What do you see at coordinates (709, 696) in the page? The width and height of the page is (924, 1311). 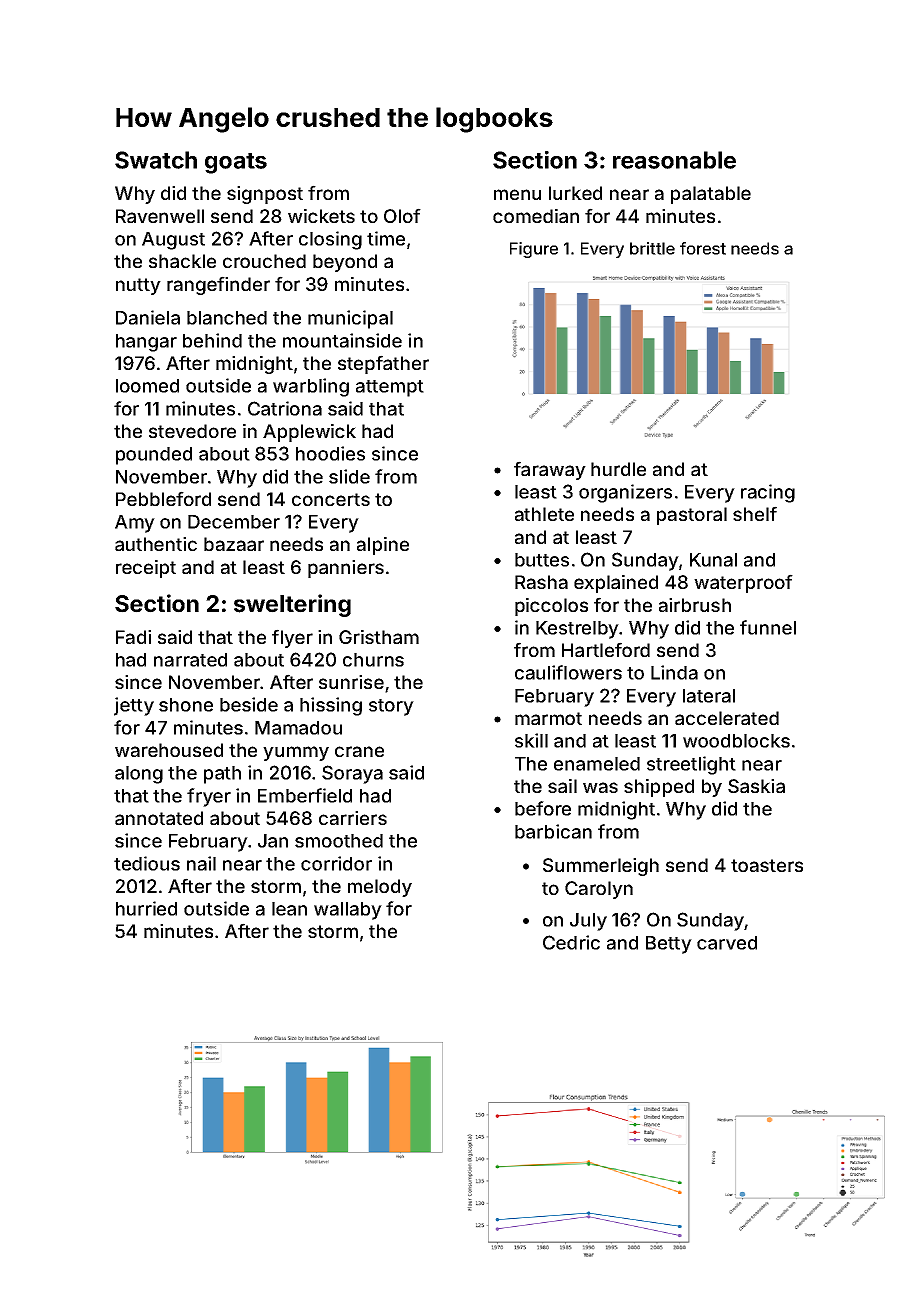 I see `lateral` at bounding box center [709, 696].
